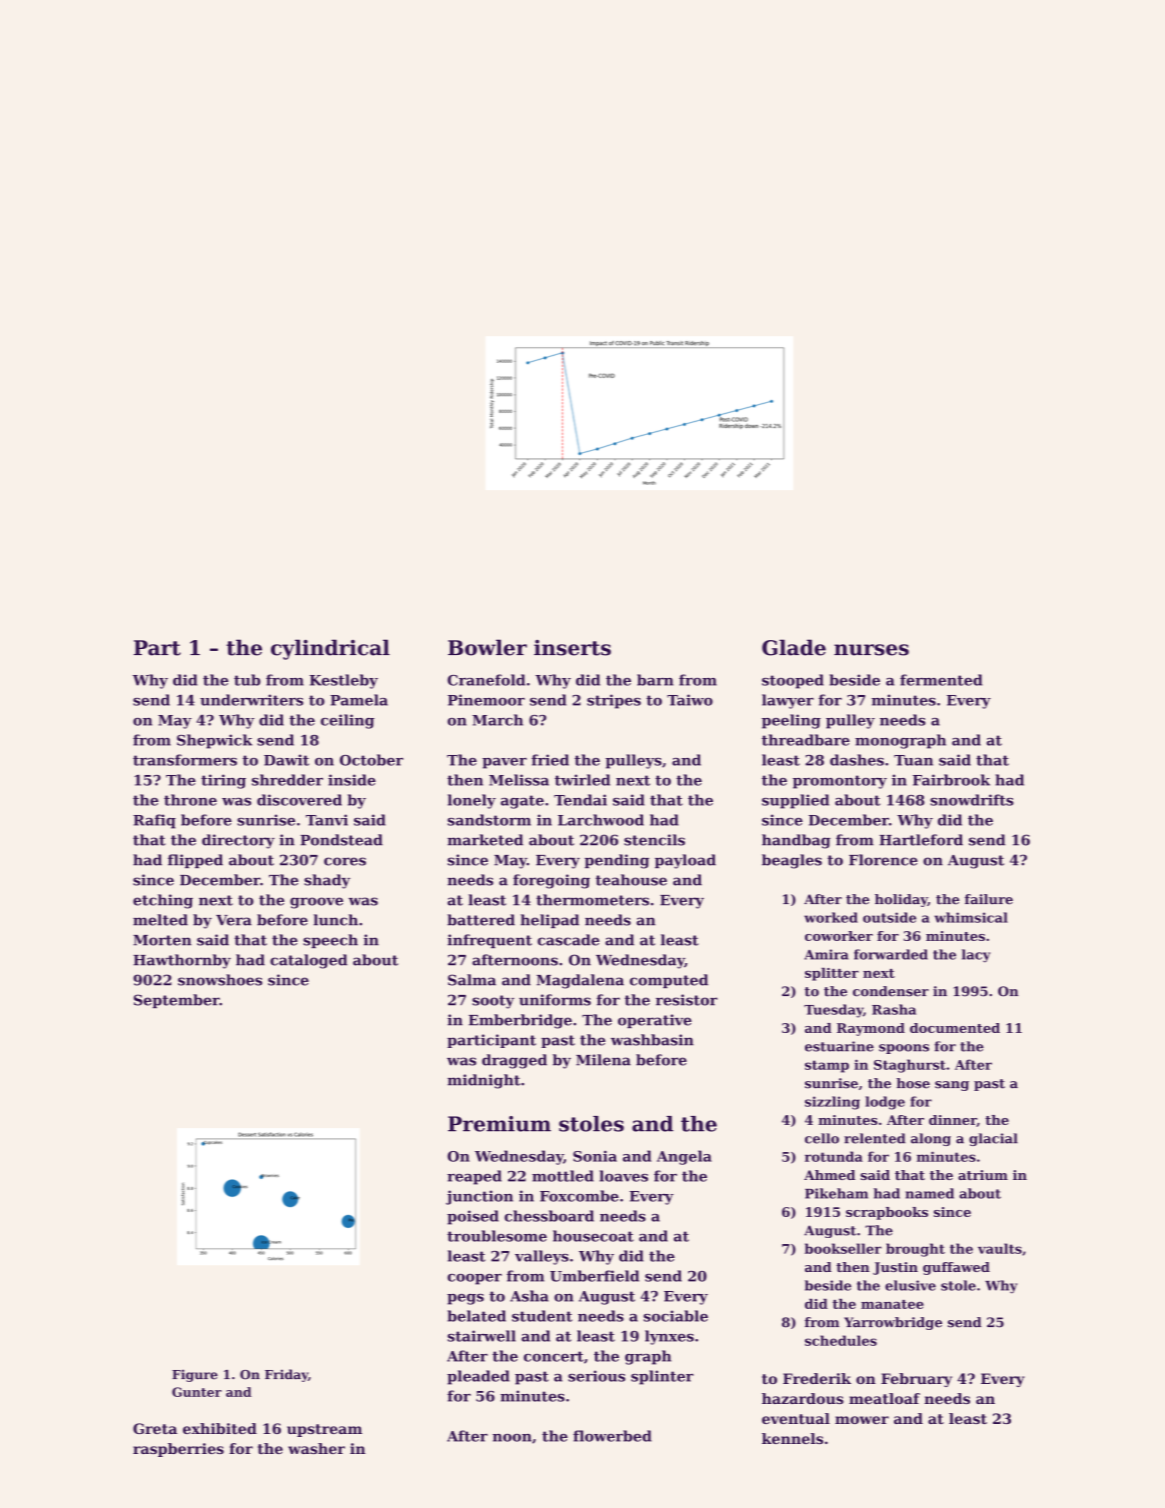  What do you see at coordinates (831, 917) in the page?
I see `worked` at bounding box center [831, 917].
